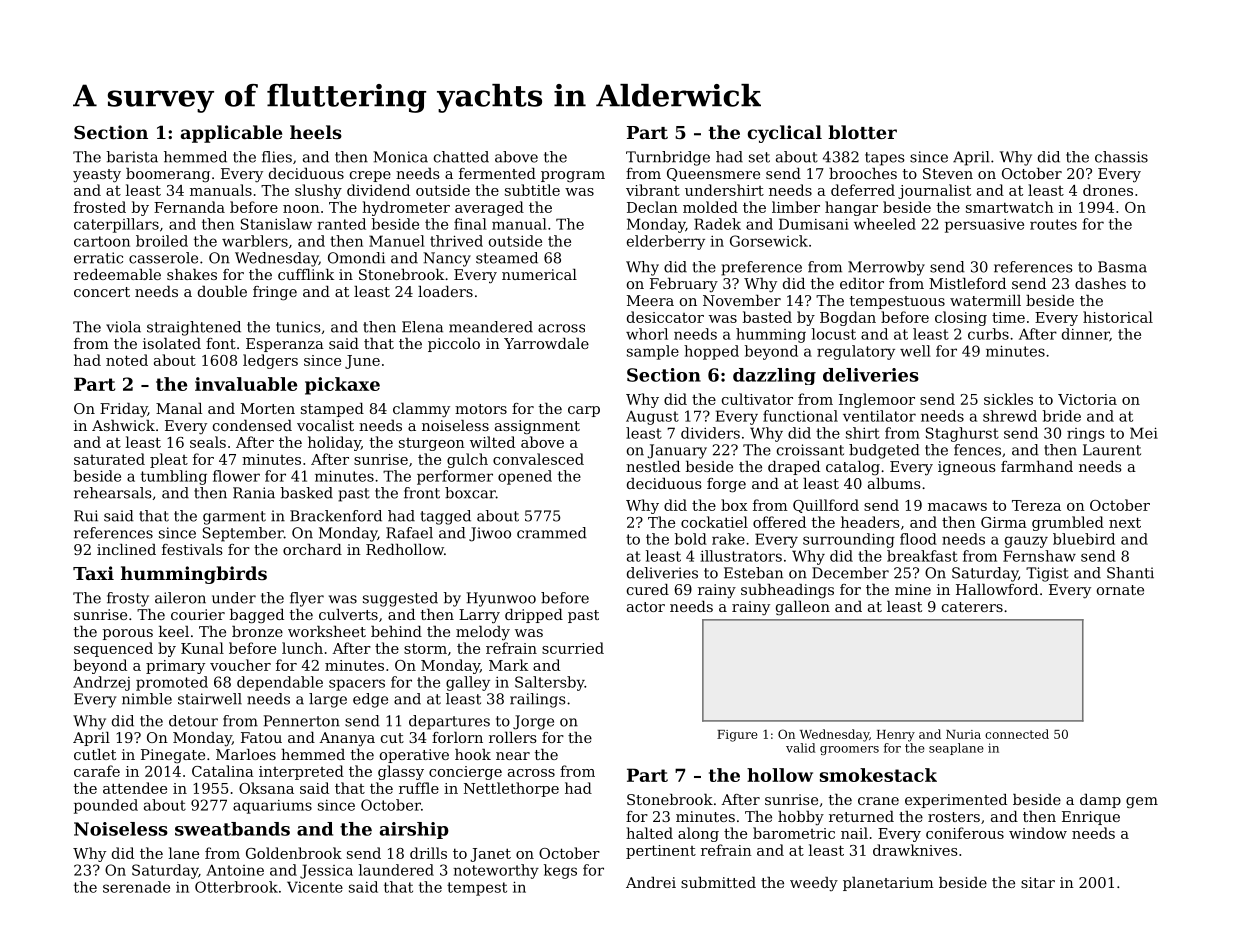 This screenshot has width=1233, height=952. What do you see at coordinates (862, 132) in the screenshot?
I see `blotter` at bounding box center [862, 132].
